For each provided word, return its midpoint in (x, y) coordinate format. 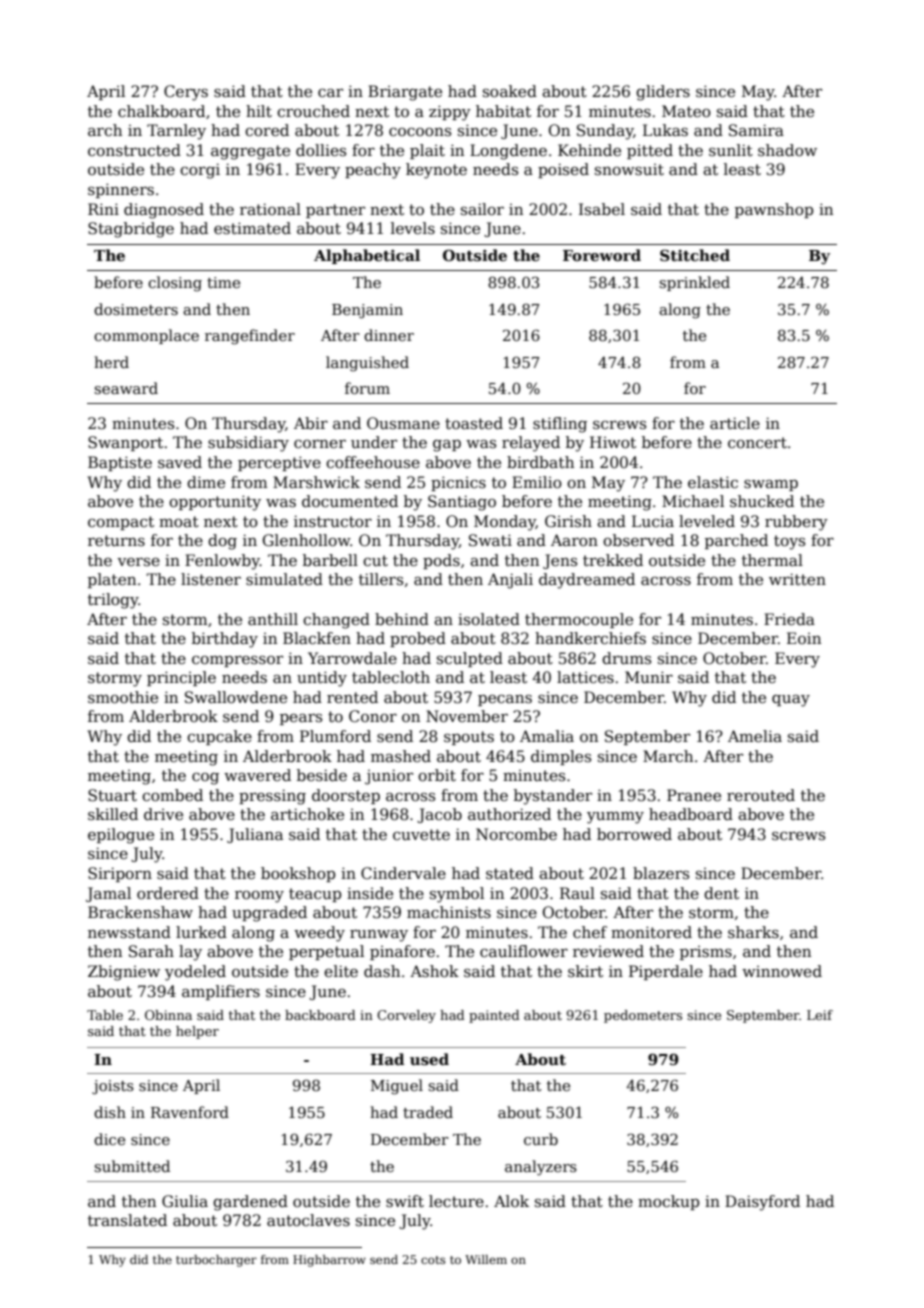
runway (379, 936)
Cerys (186, 93)
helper (197, 1032)
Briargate (405, 93)
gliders (663, 93)
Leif (820, 1015)
